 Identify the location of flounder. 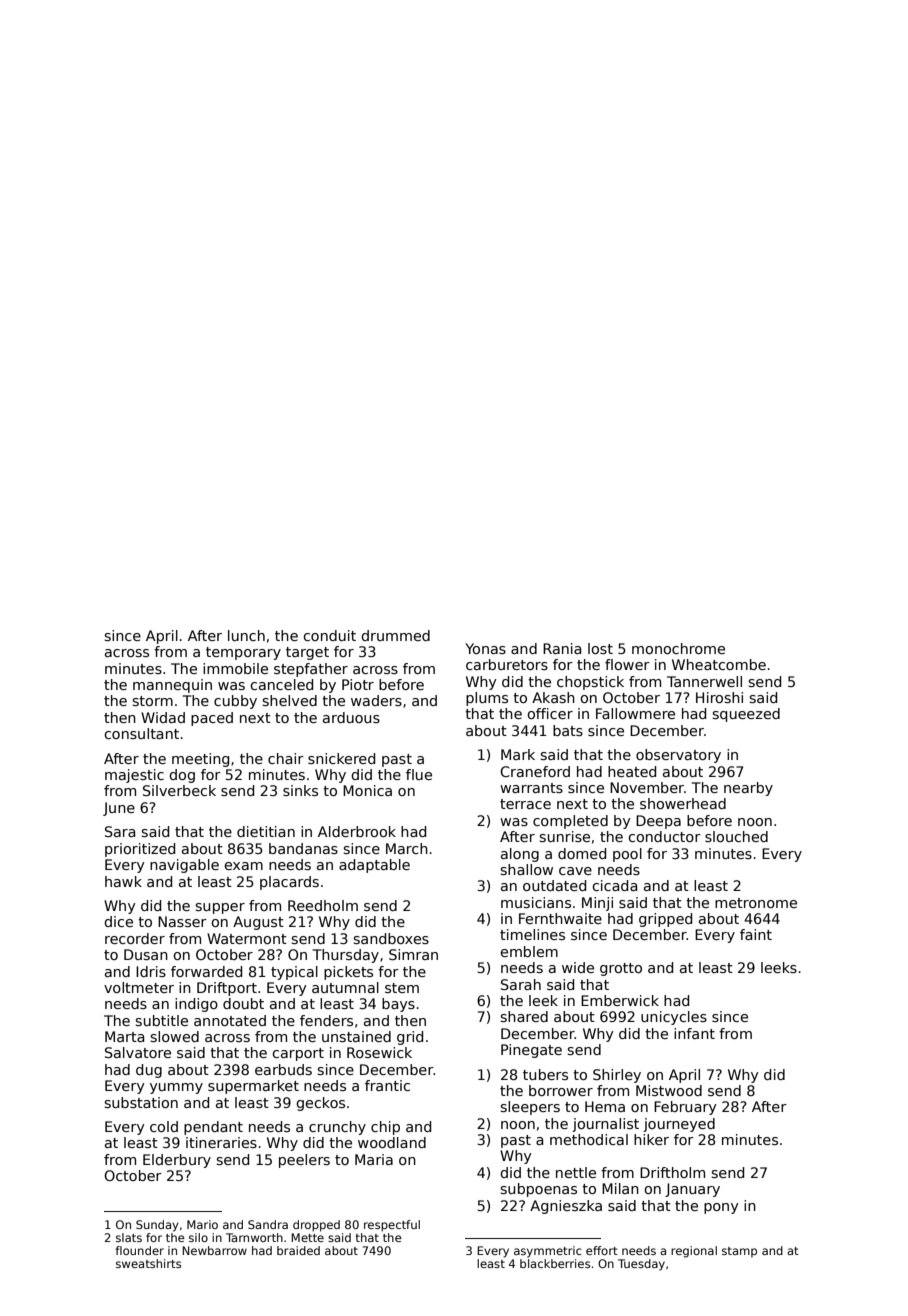
(140, 1250).
